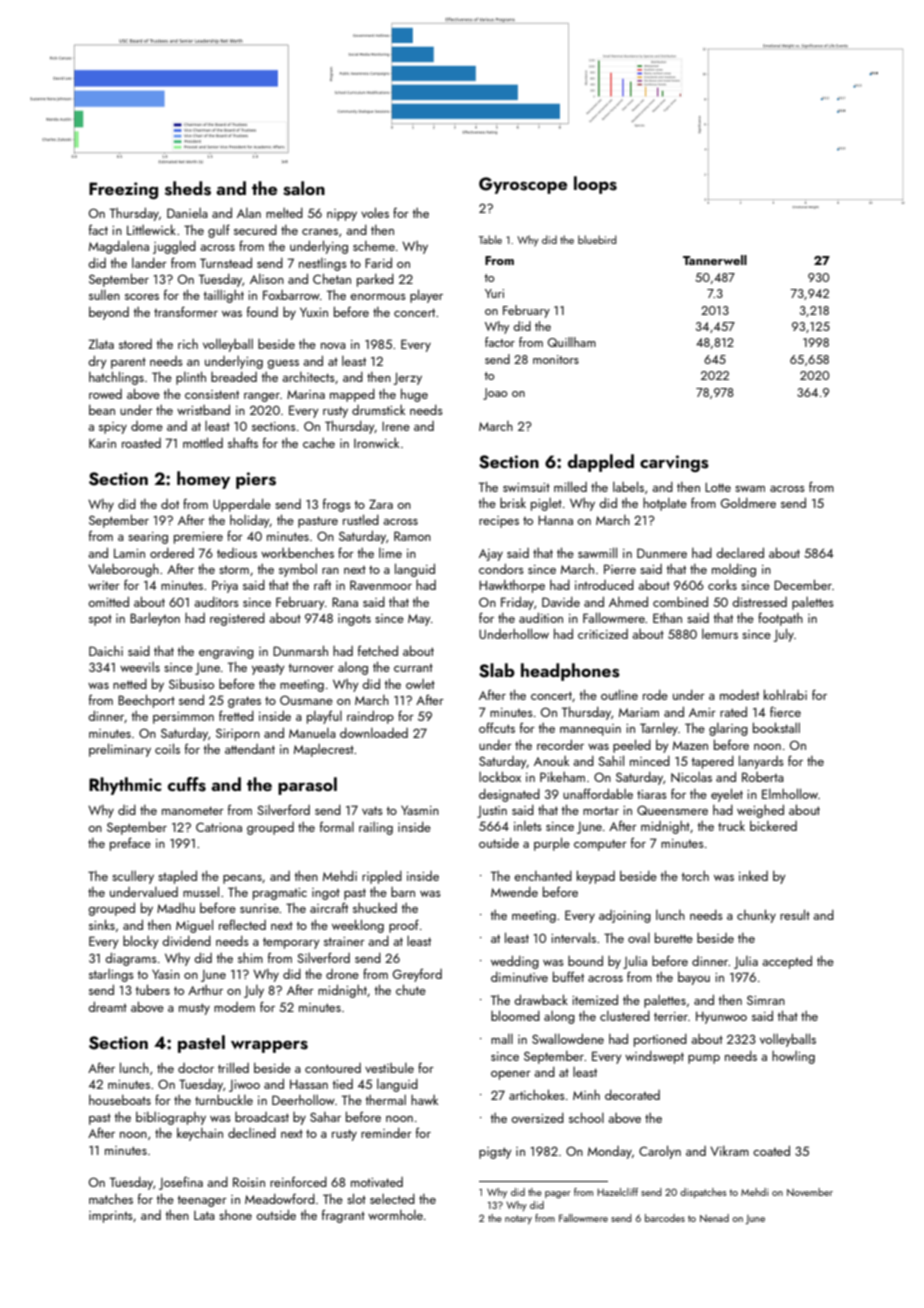 This screenshot has width=924, height=1308. Describe the element at coordinates (378, 297) in the screenshot. I see `enormous` at that location.
